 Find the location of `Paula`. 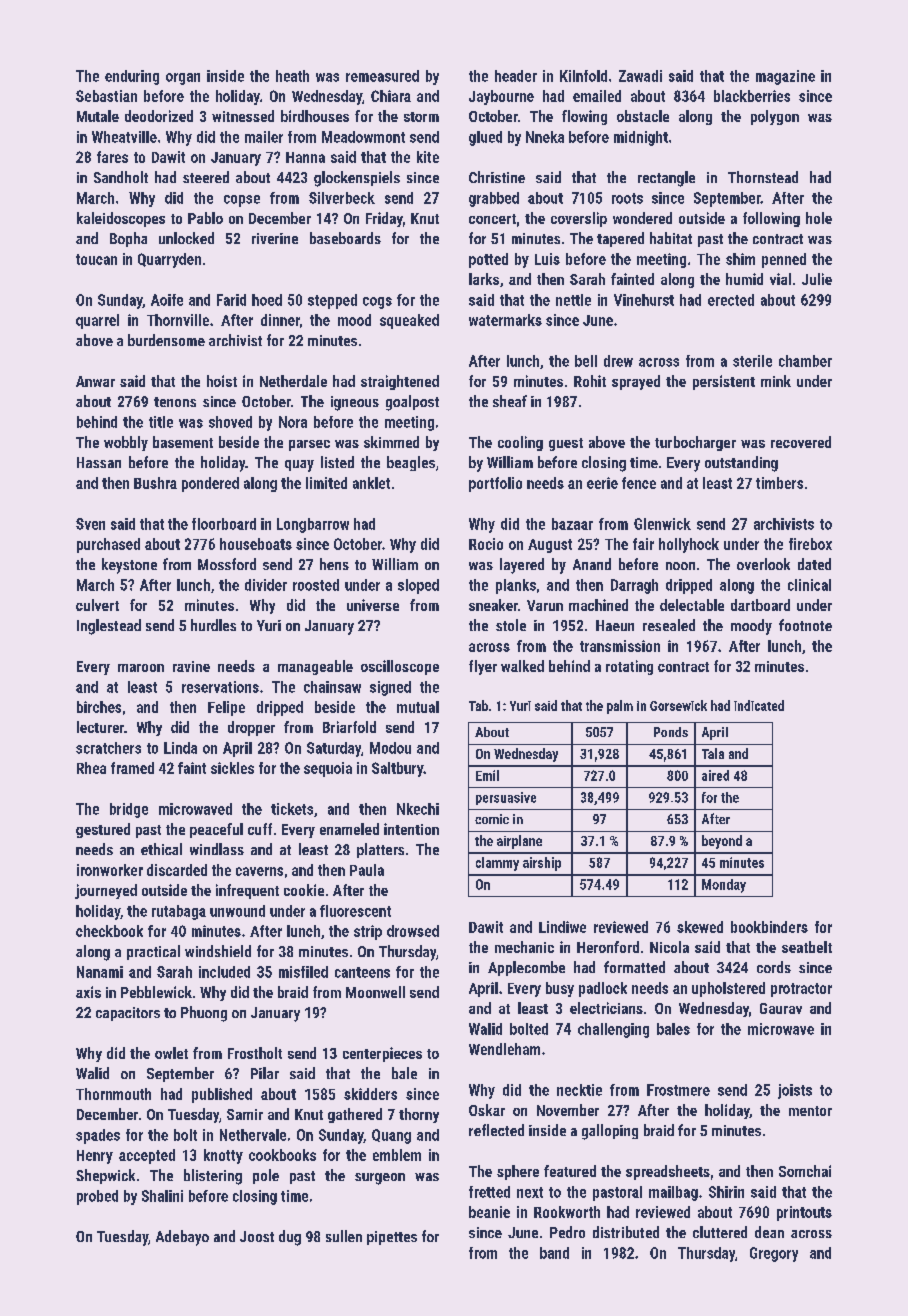

Paula is located at coordinates (367, 870).
